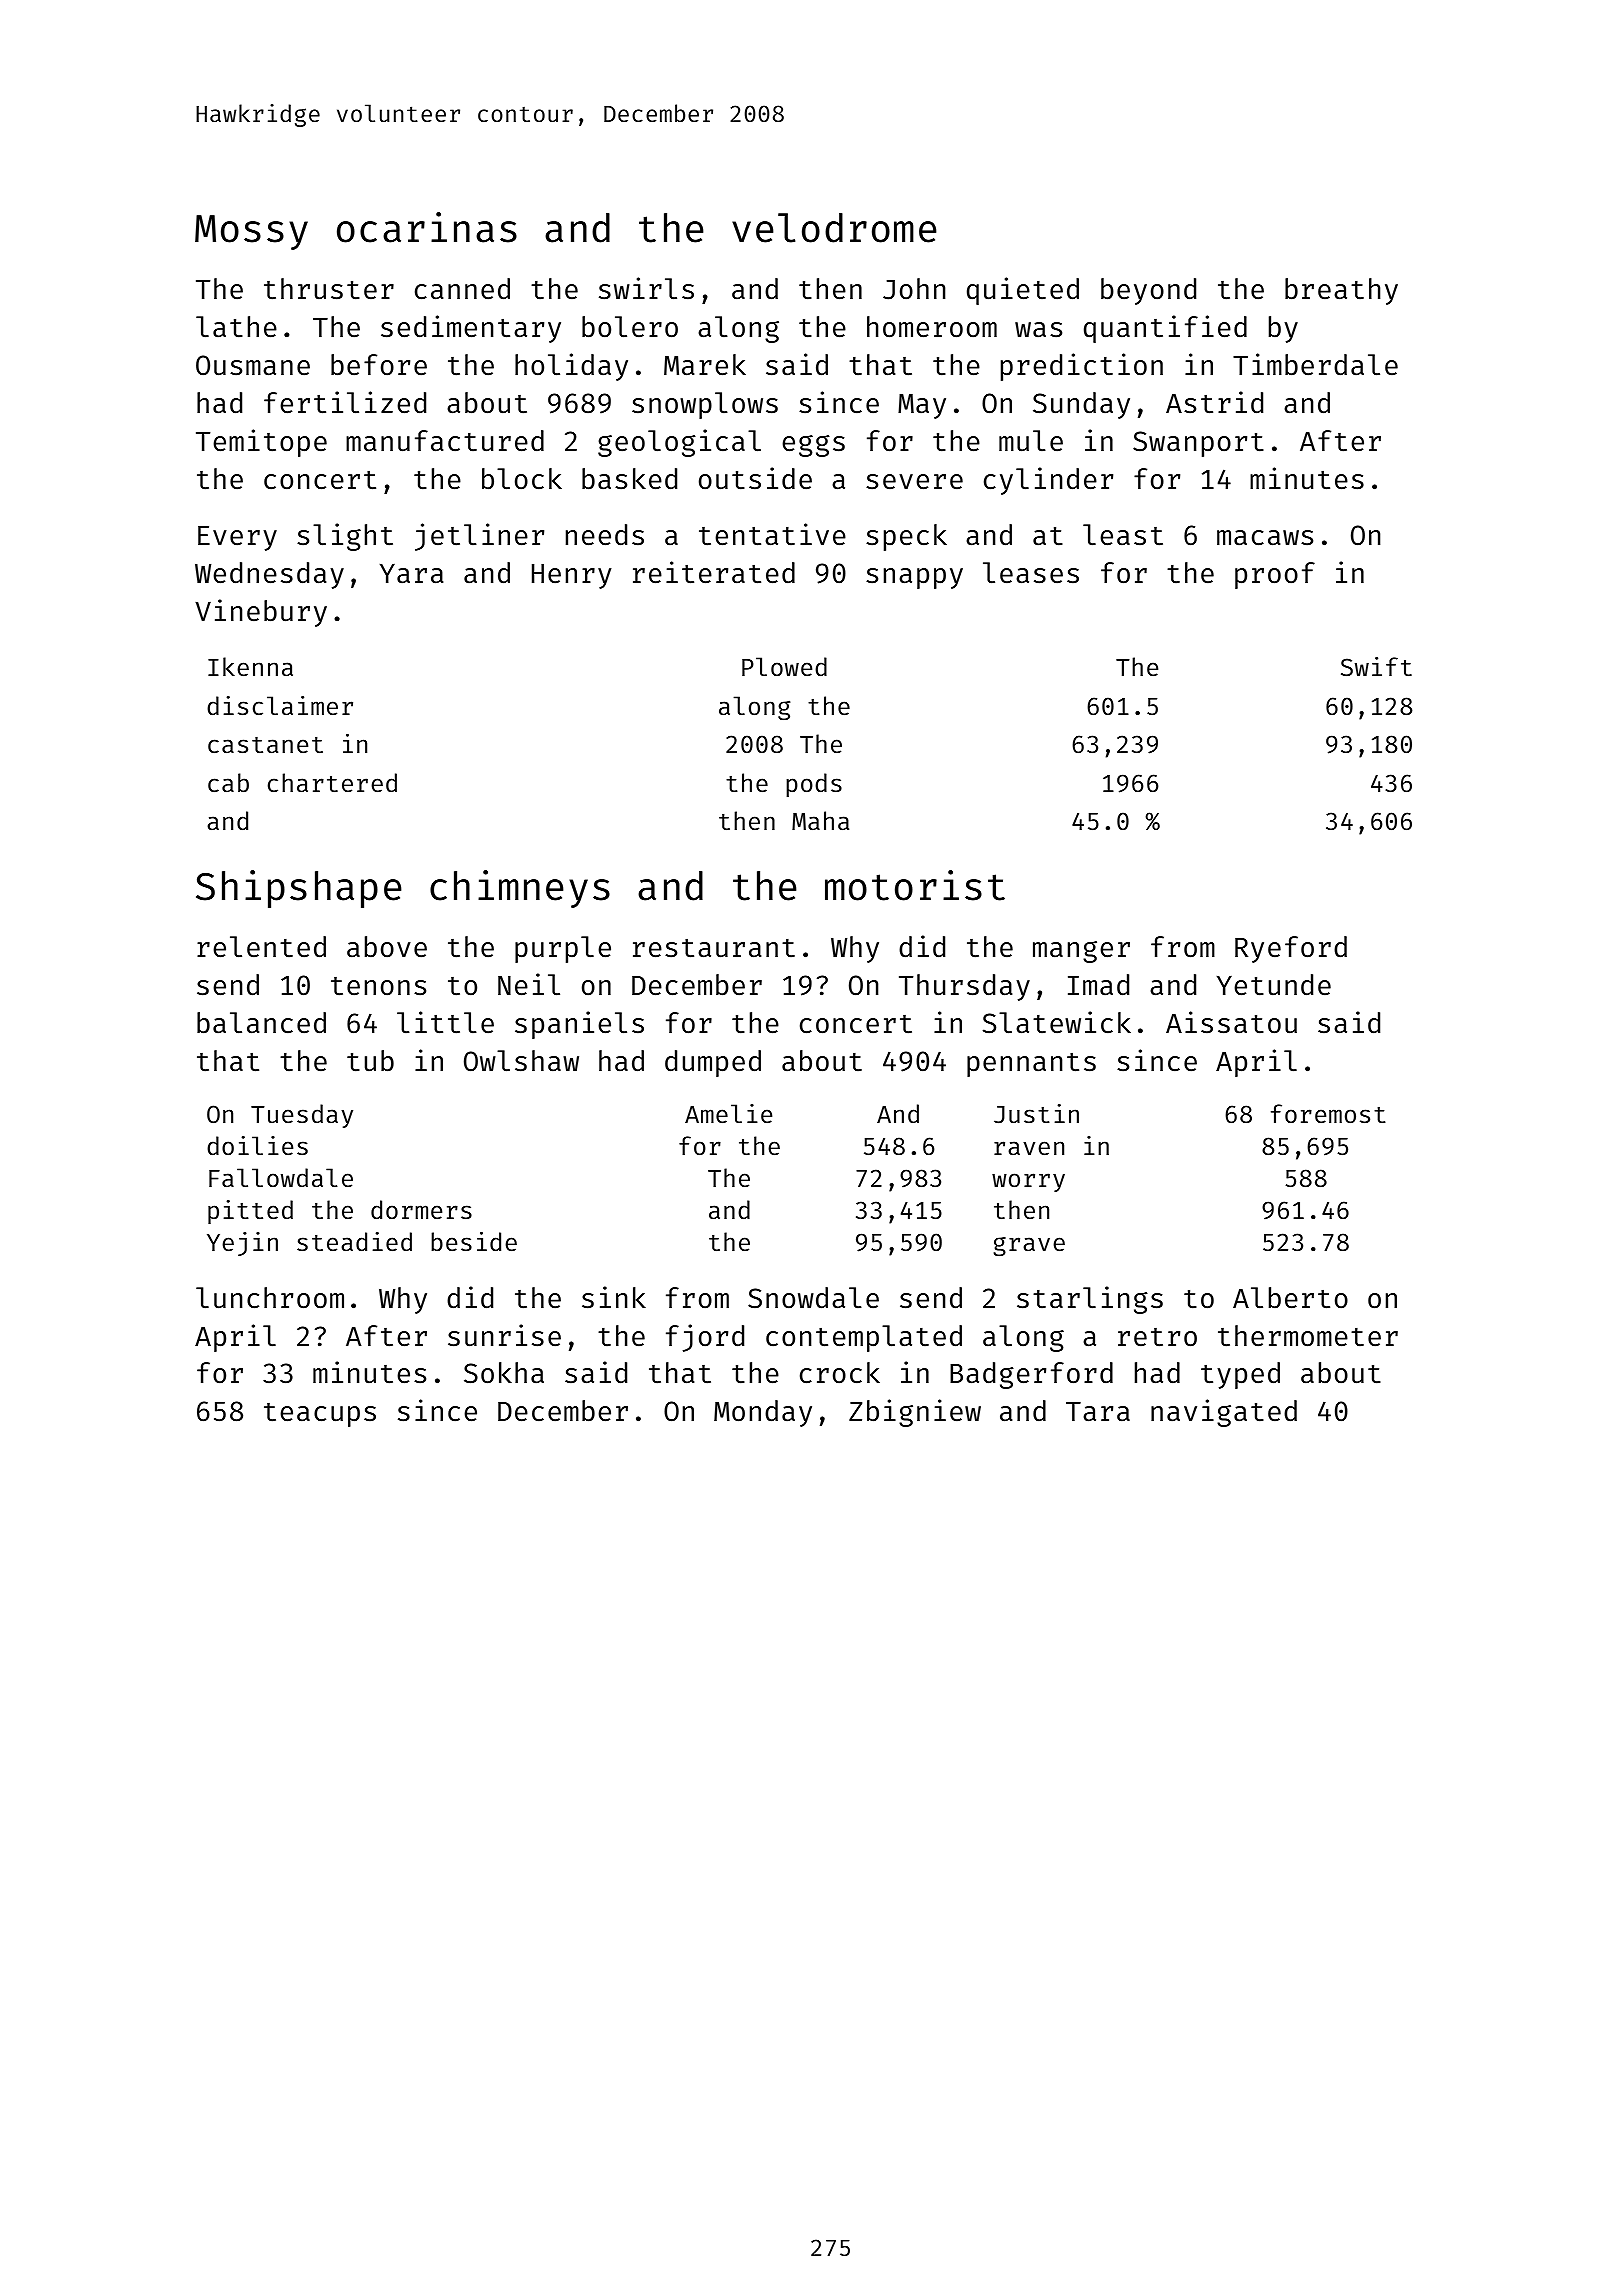  What do you see at coordinates (332, 783) in the screenshot?
I see `chartered` at bounding box center [332, 783].
